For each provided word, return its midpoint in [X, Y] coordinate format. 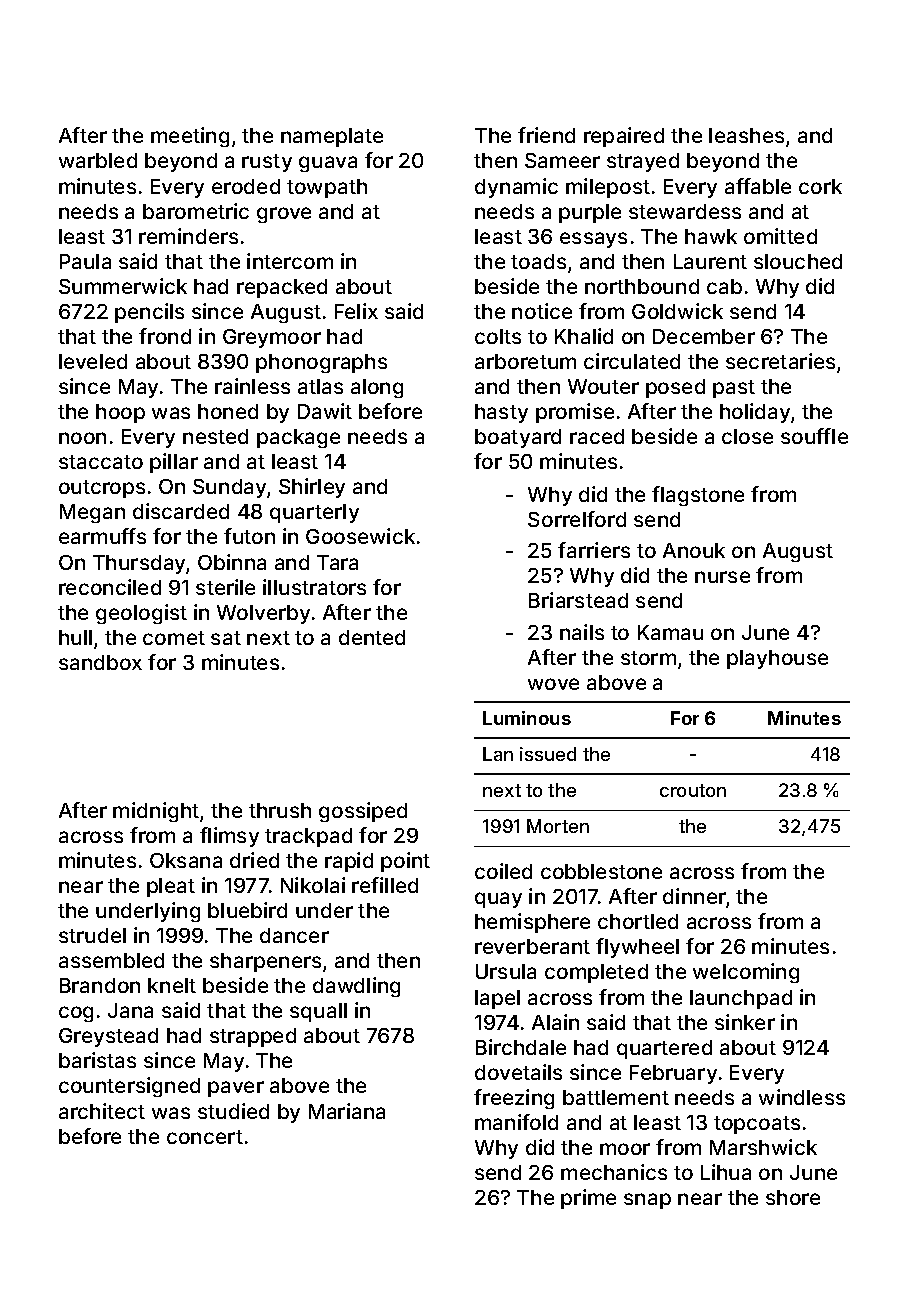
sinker [745, 1022]
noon [82, 438]
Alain [555, 1022]
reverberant [532, 946]
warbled [98, 160]
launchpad [741, 999]
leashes [746, 135]
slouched [798, 261]
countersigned [129, 1087]
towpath [327, 188]
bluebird [247, 910]
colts [498, 336]
